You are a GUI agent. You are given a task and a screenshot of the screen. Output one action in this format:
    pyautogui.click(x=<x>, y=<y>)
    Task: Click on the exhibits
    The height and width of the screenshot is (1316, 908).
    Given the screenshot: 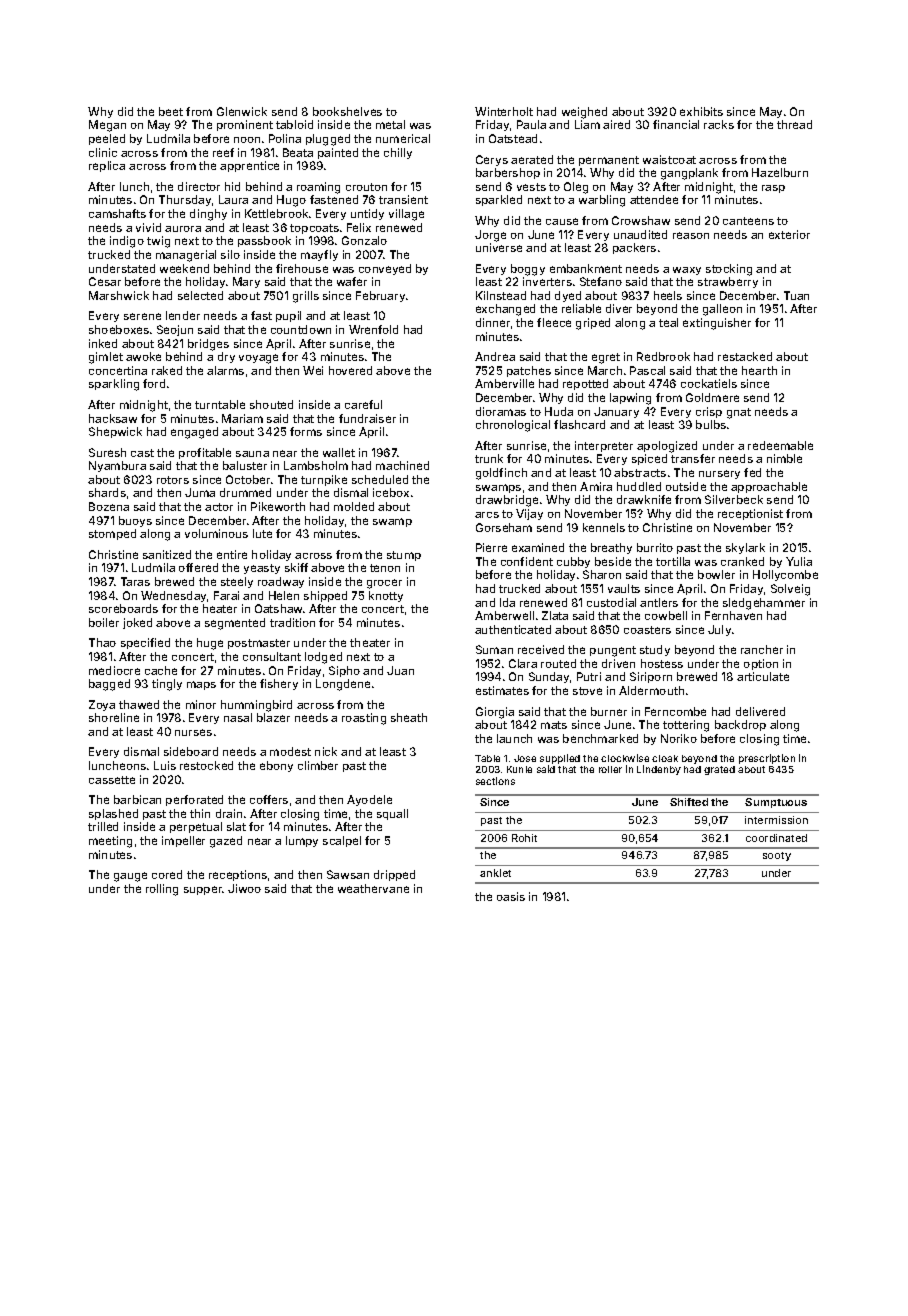 What is the action you would take?
    pyautogui.click(x=701, y=111)
